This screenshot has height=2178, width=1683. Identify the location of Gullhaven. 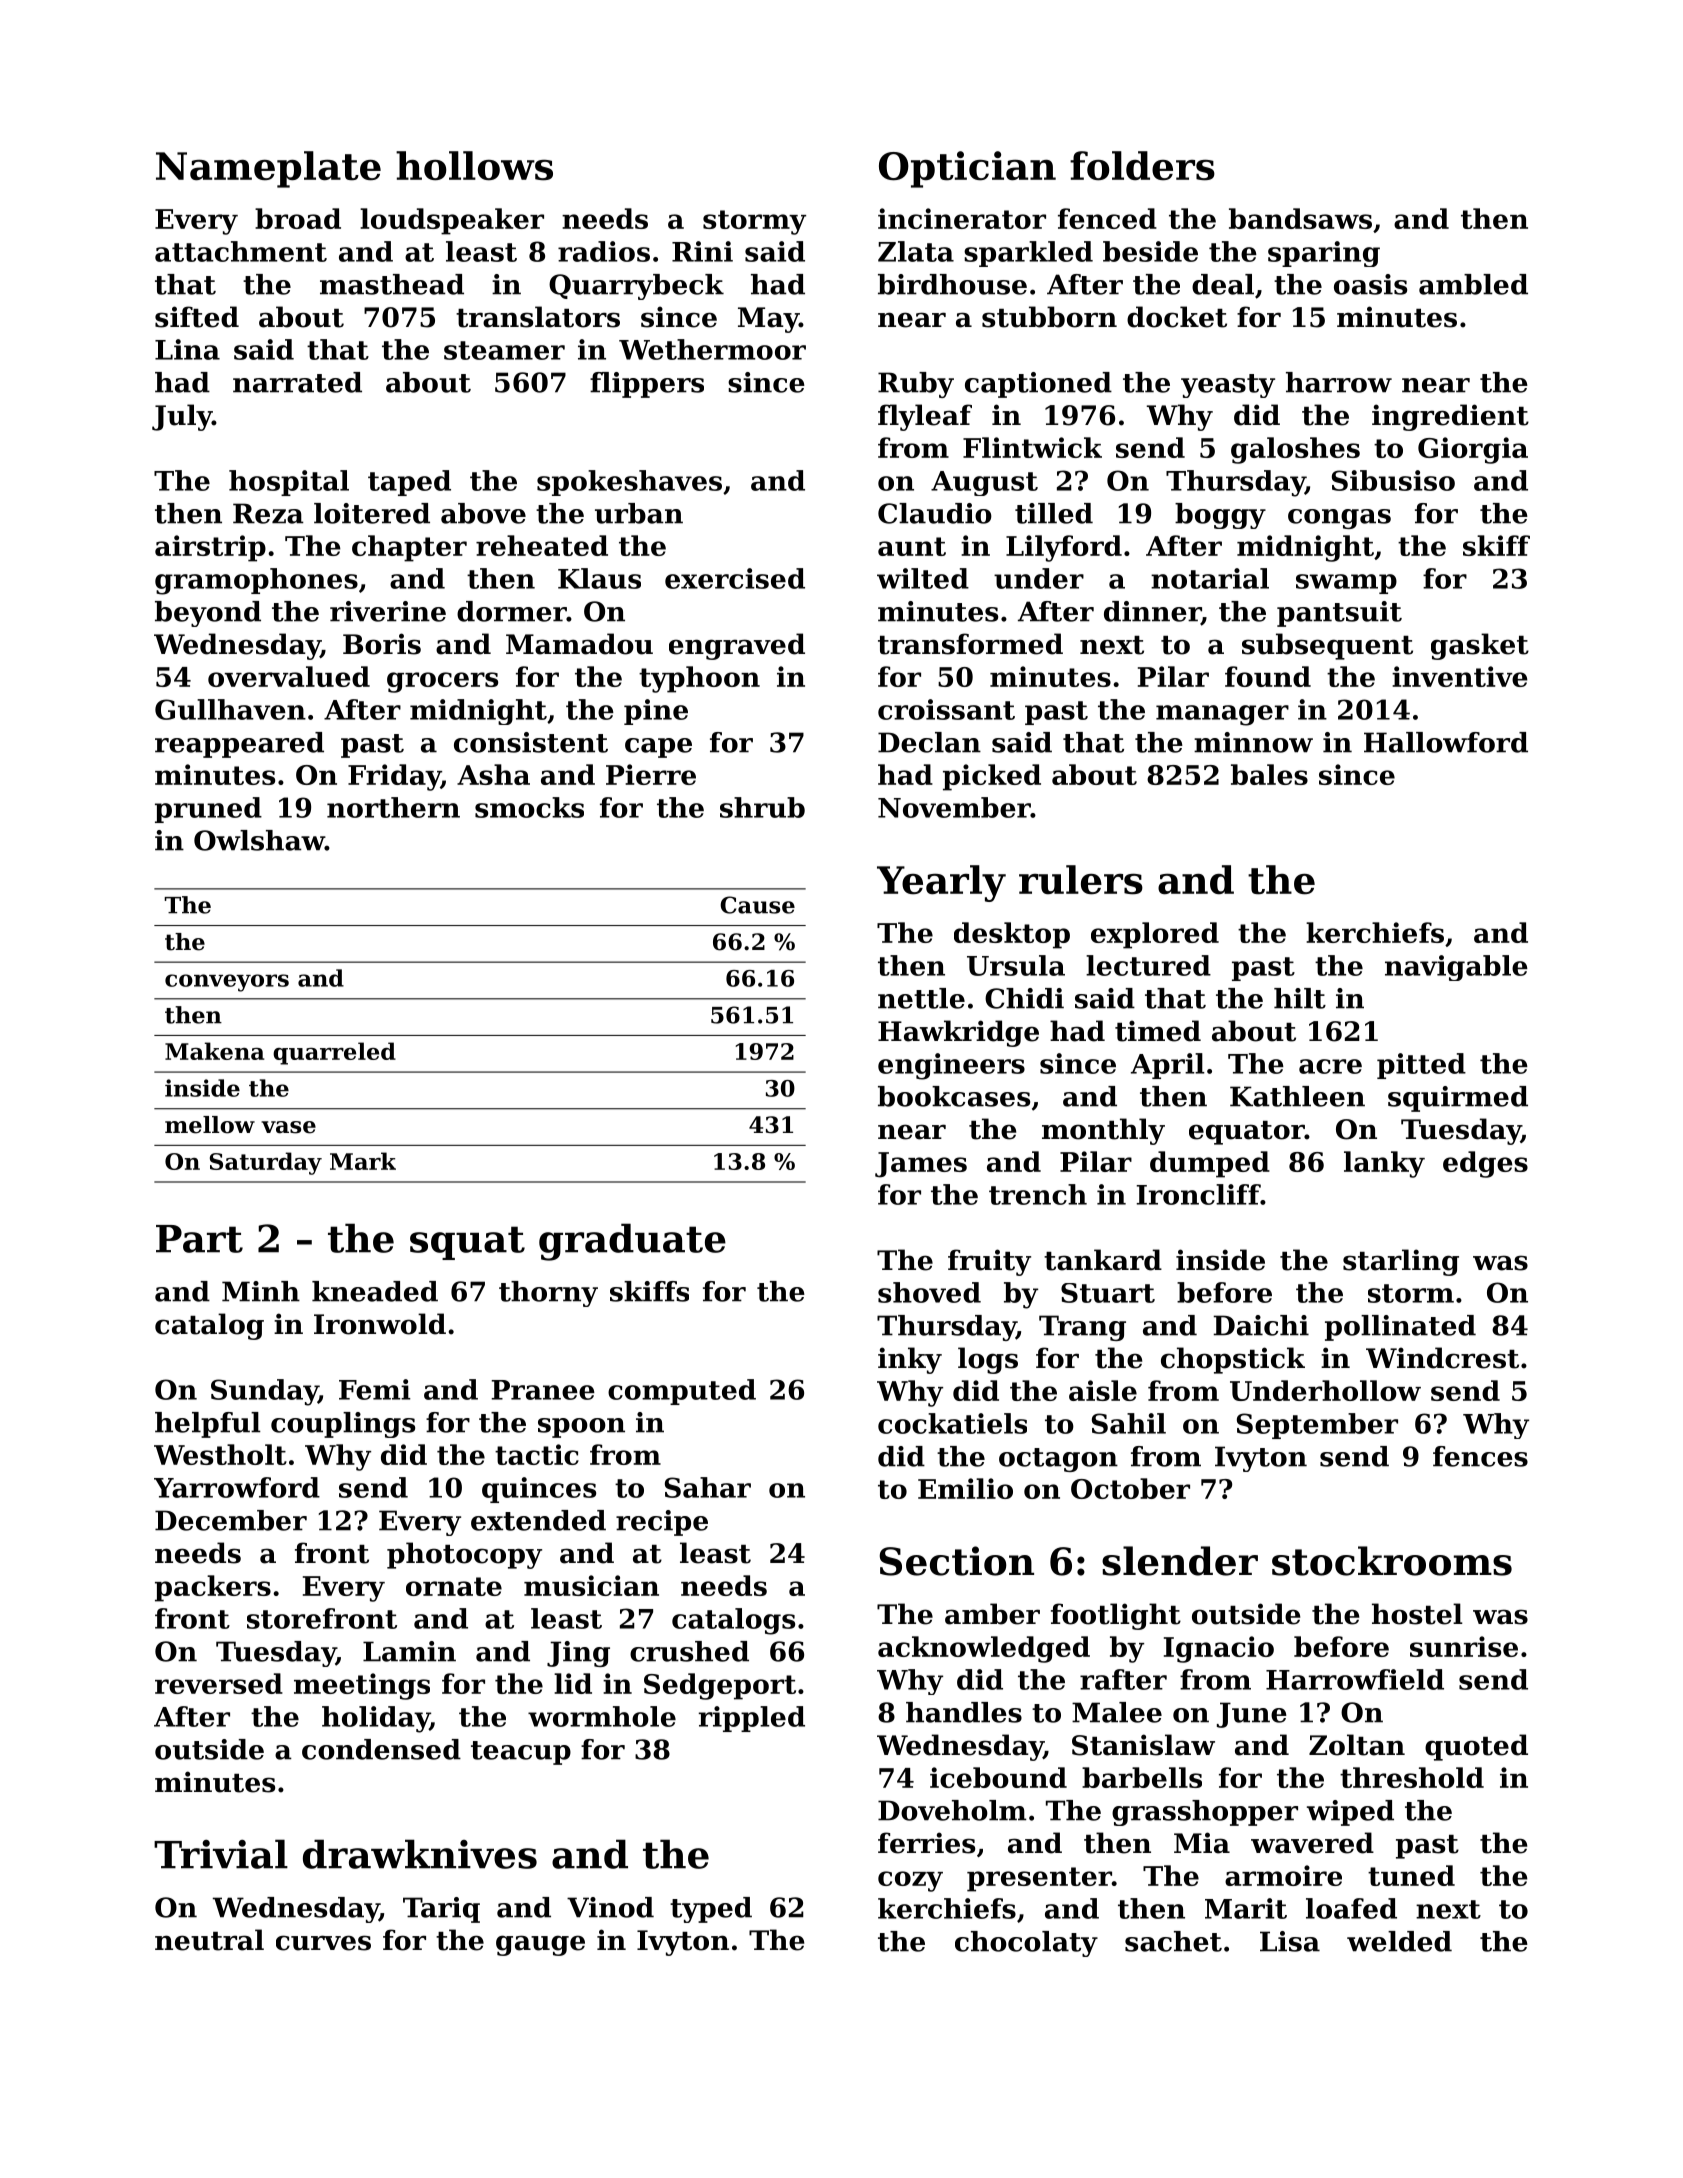
(230, 709).
